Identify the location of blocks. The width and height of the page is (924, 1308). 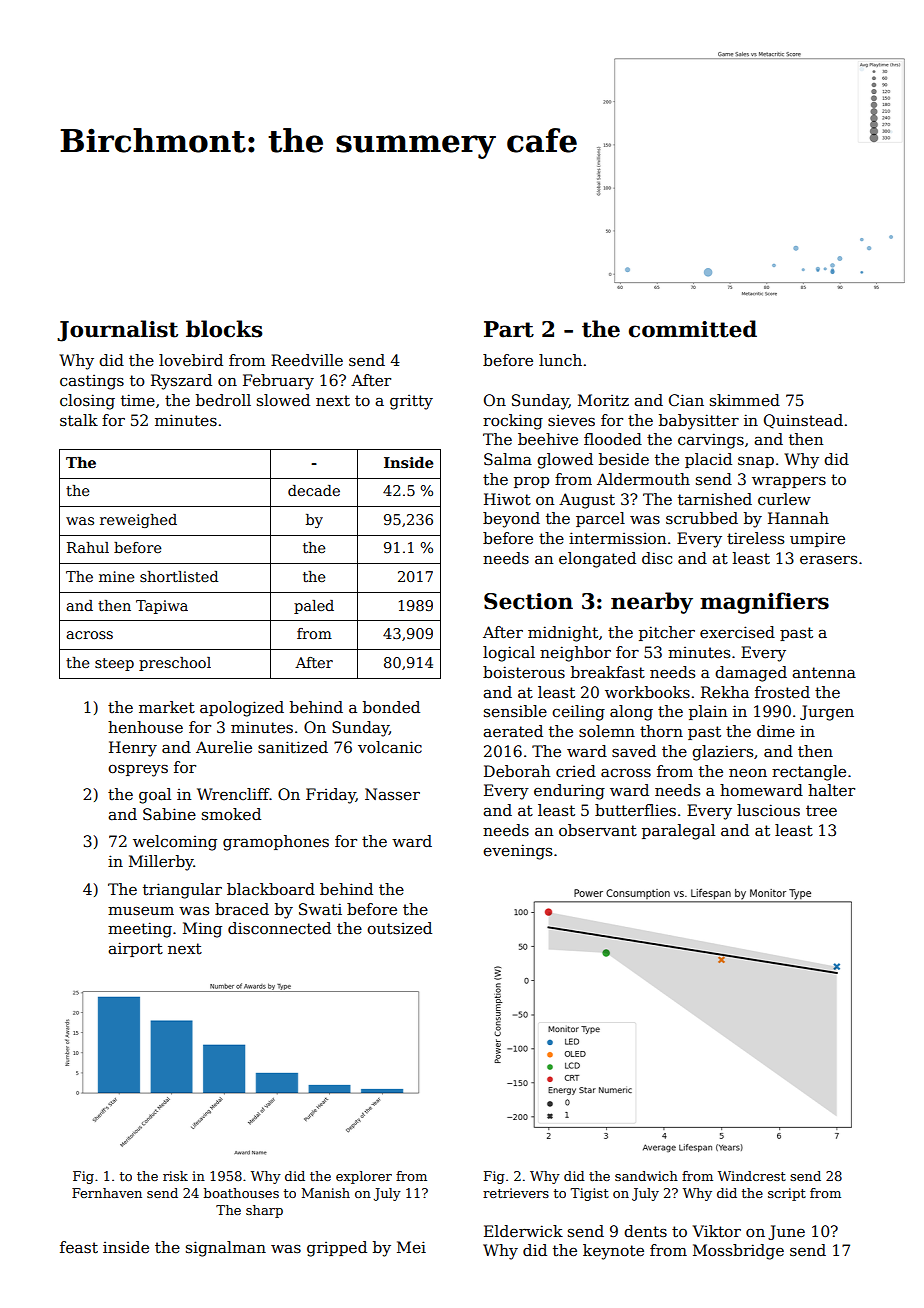
(224, 329).
